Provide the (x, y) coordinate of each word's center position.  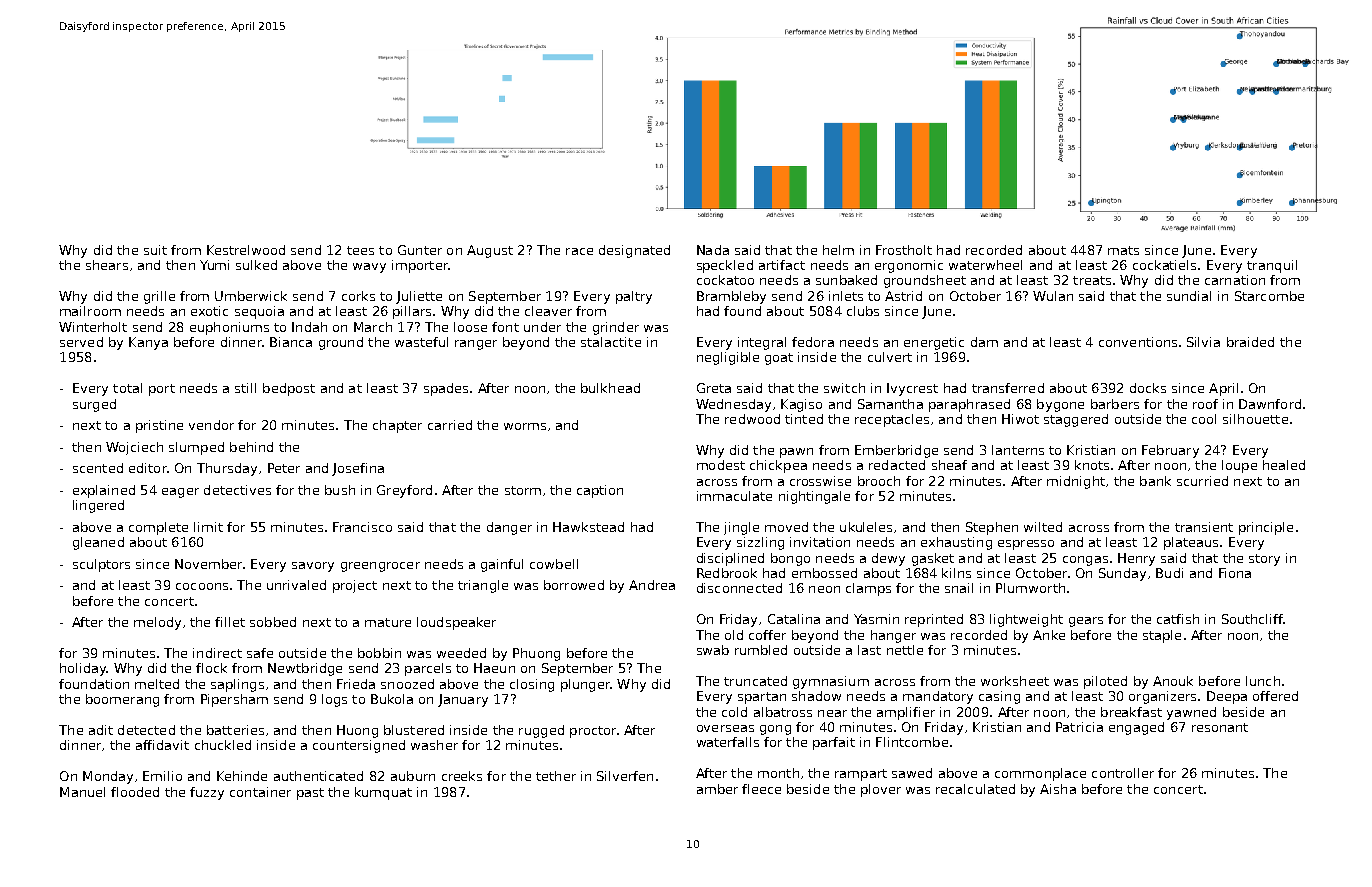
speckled (725, 266)
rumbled (761, 650)
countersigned (359, 746)
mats (1123, 250)
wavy (369, 268)
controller (1123, 773)
